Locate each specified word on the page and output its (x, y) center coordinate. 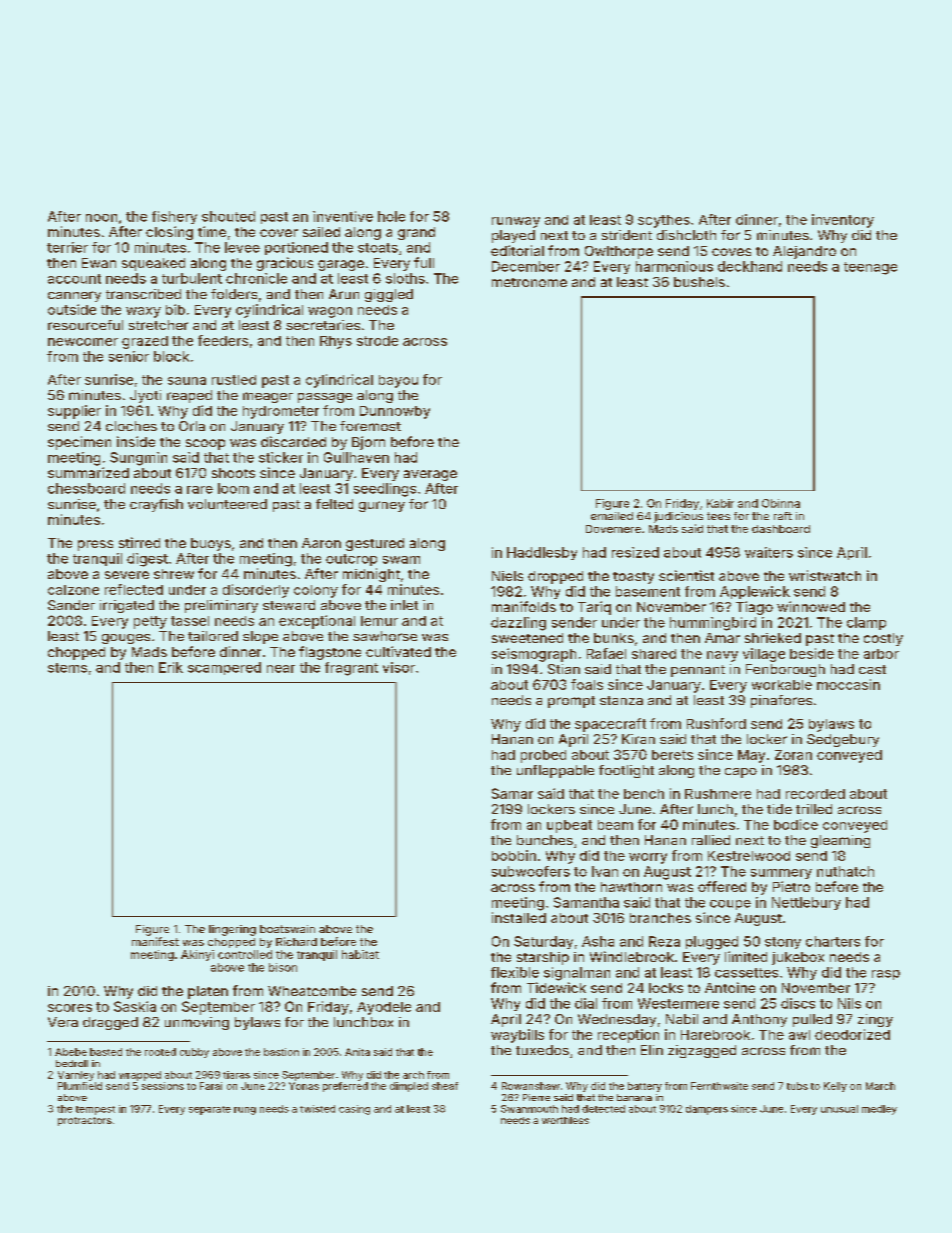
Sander (71, 605)
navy (722, 656)
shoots (233, 473)
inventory (843, 221)
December (526, 266)
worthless (565, 1120)
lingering (232, 930)
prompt (571, 702)
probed (543, 756)
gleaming (840, 841)
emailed (612, 516)
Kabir (720, 503)
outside (72, 309)
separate (210, 1110)
